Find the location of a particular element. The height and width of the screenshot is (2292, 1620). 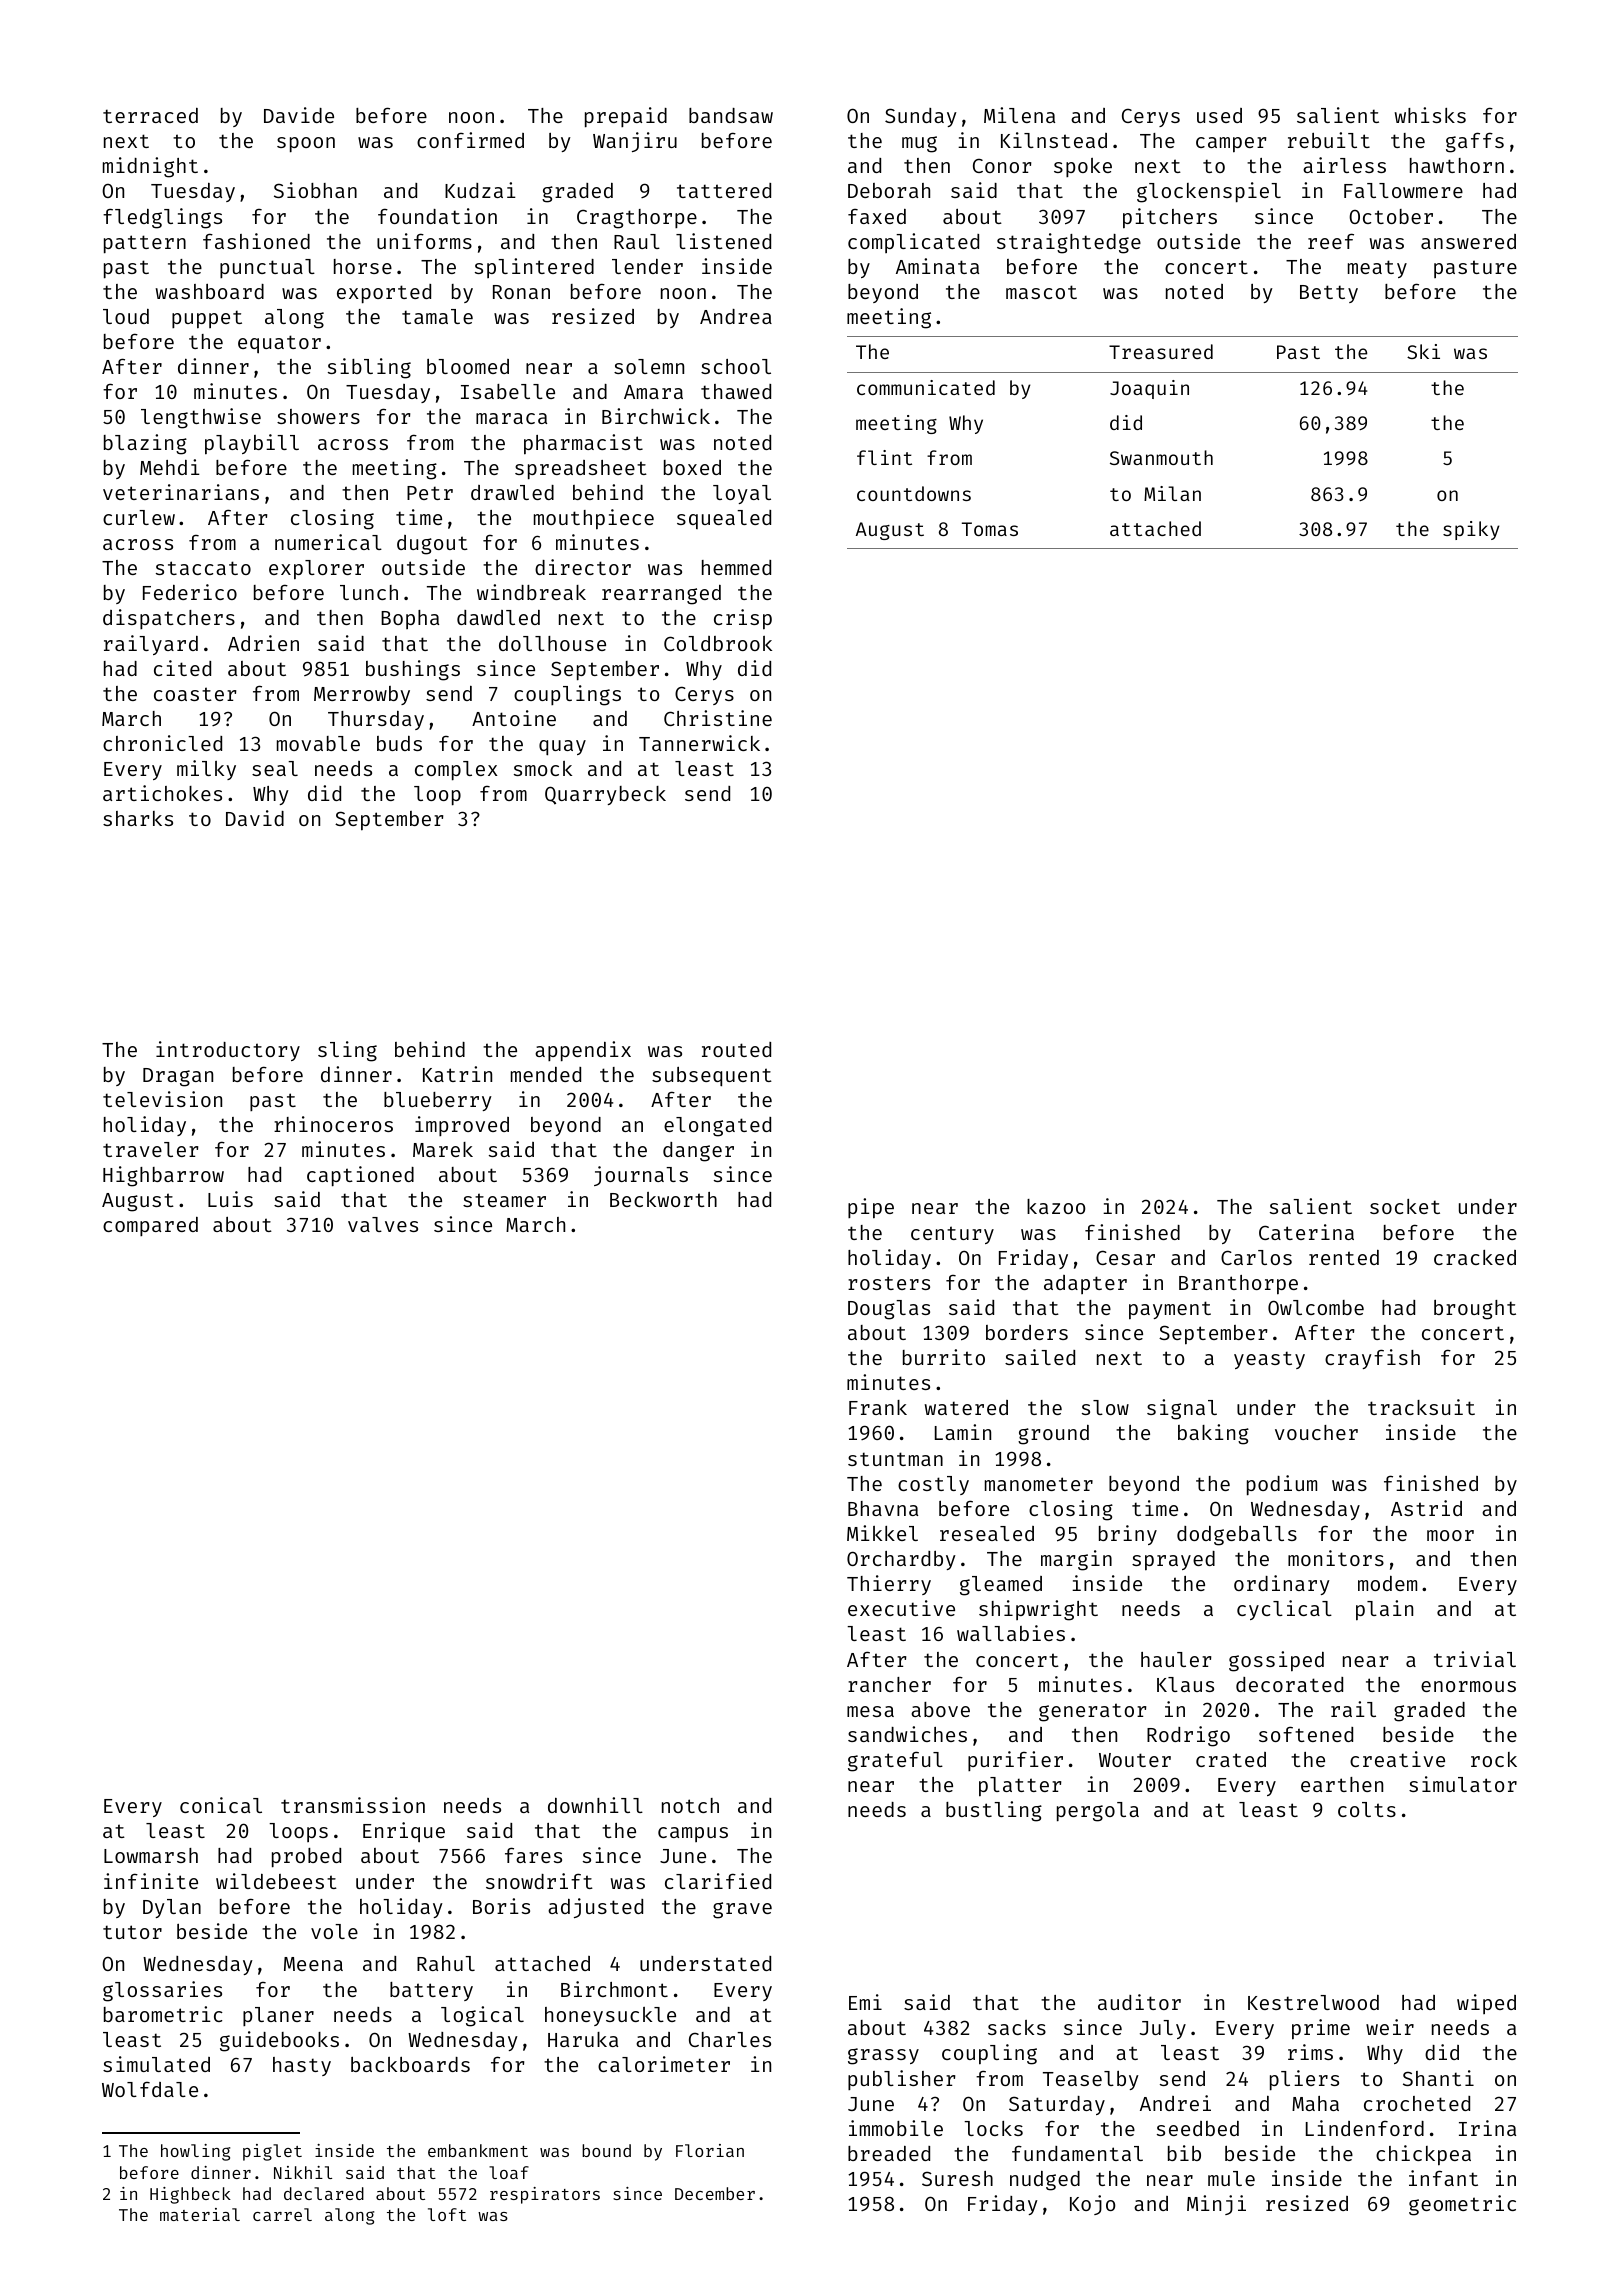

above is located at coordinates (940, 1709).
